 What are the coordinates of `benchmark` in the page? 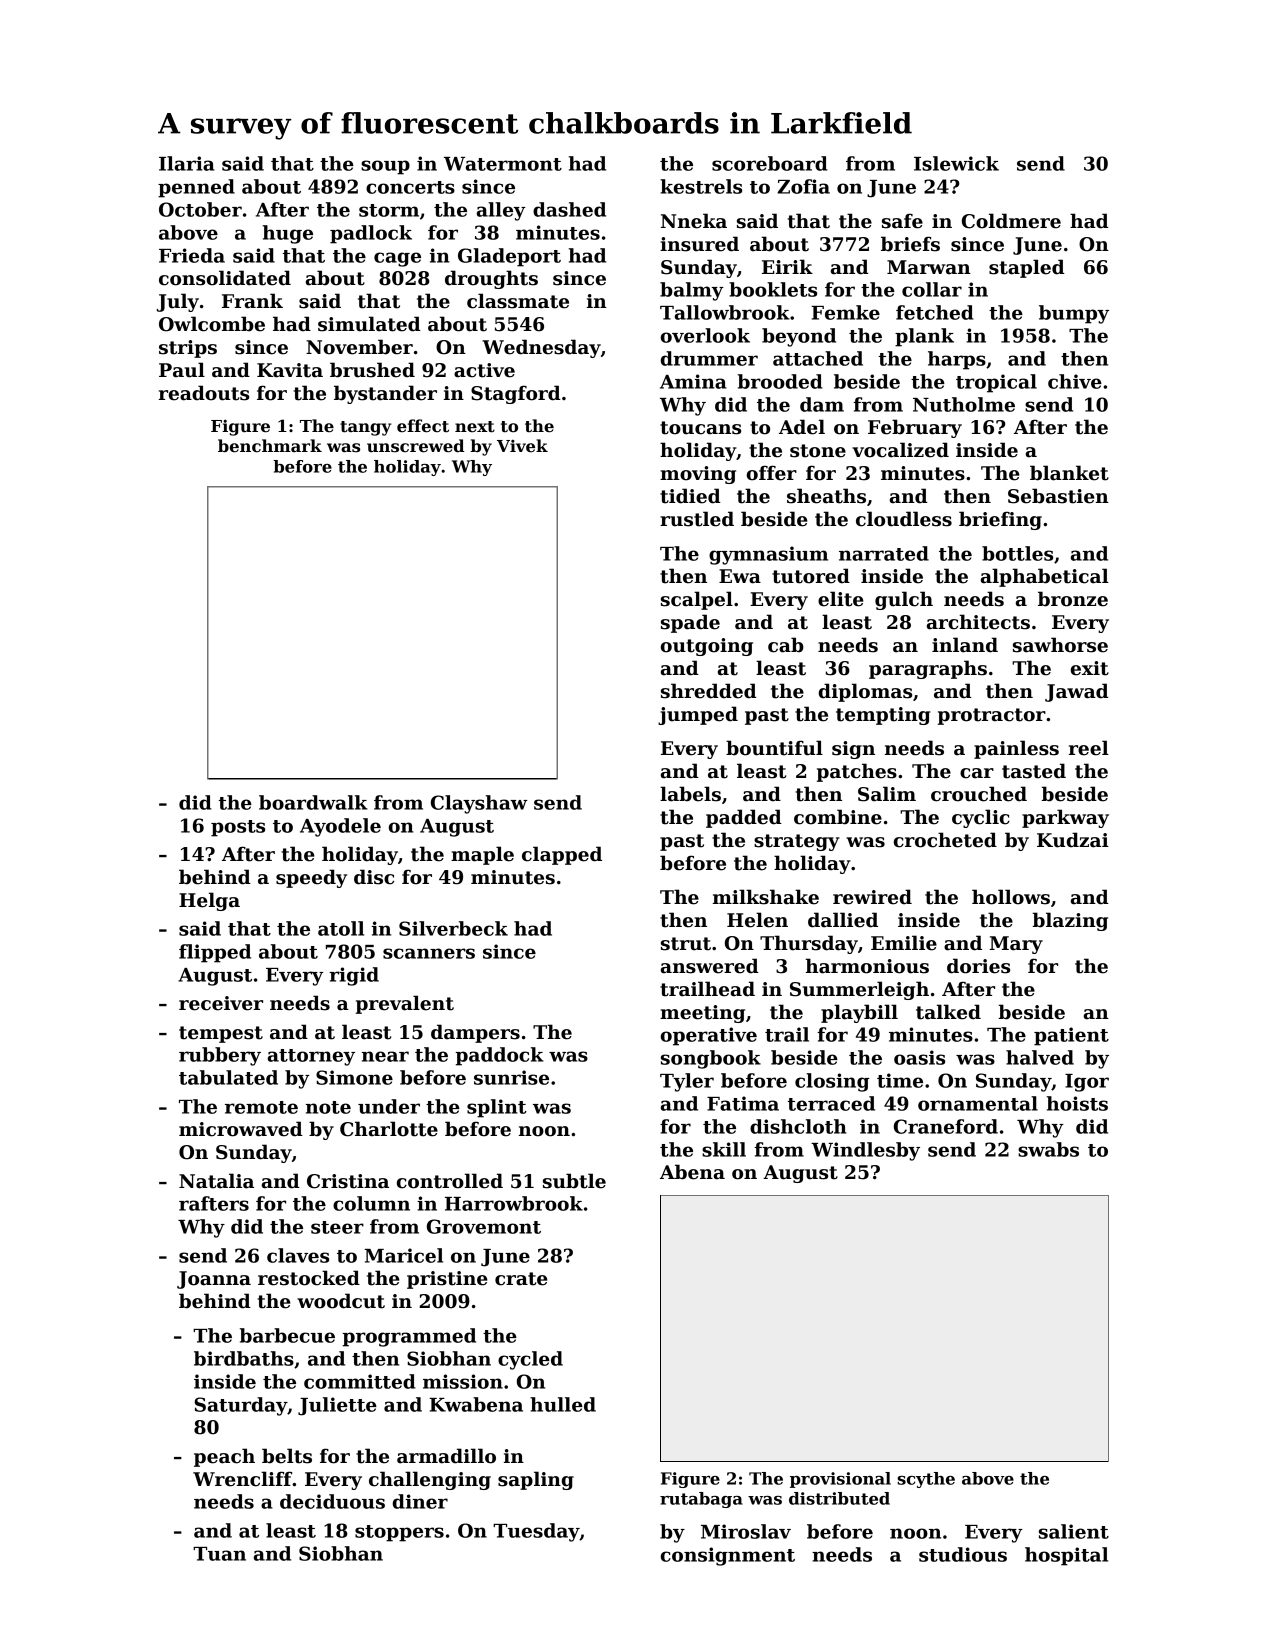 It's located at (270, 446).
